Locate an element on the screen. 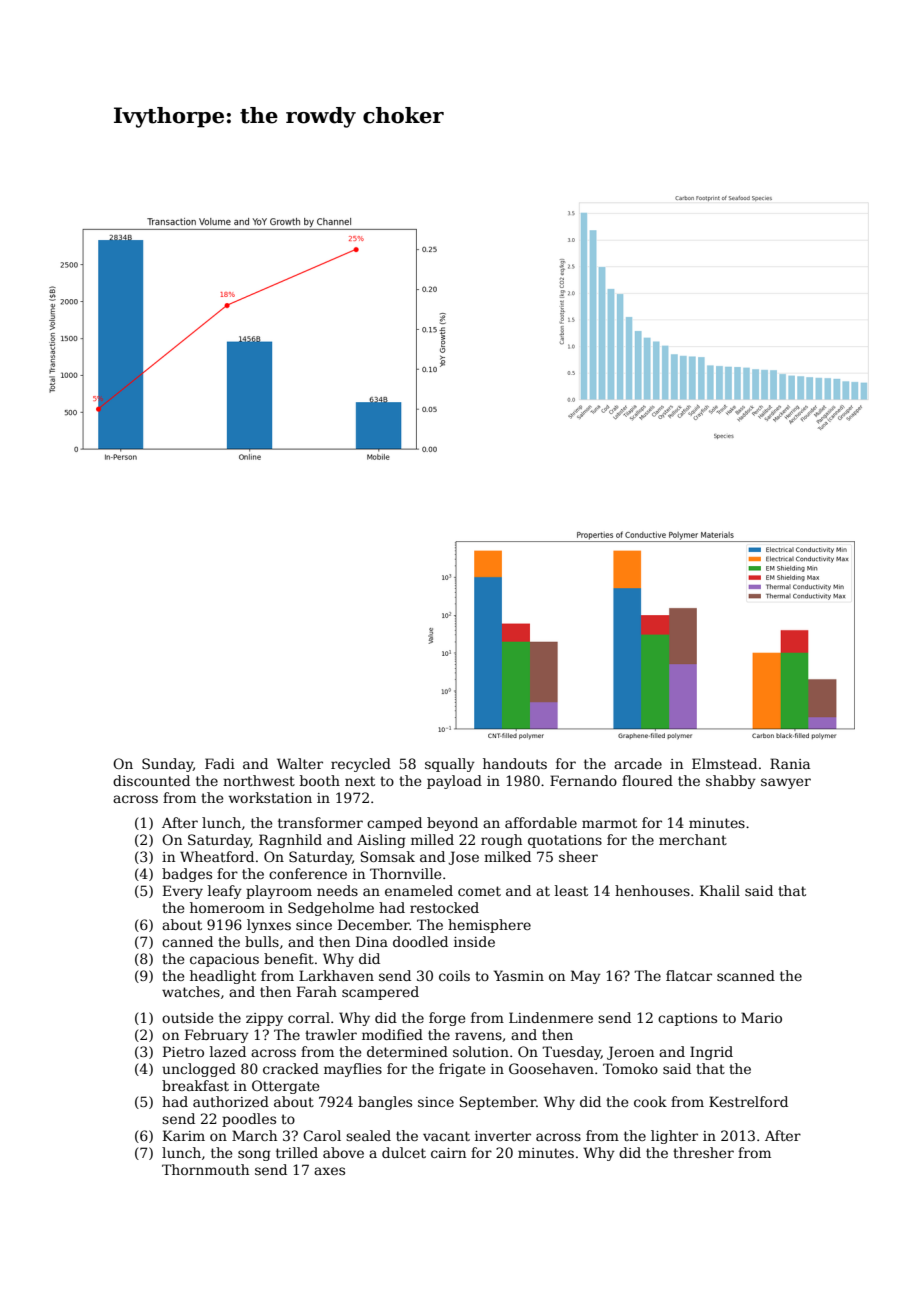 This screenshot has width=924, height=1308. badges is located at coordinates (187, 875).
